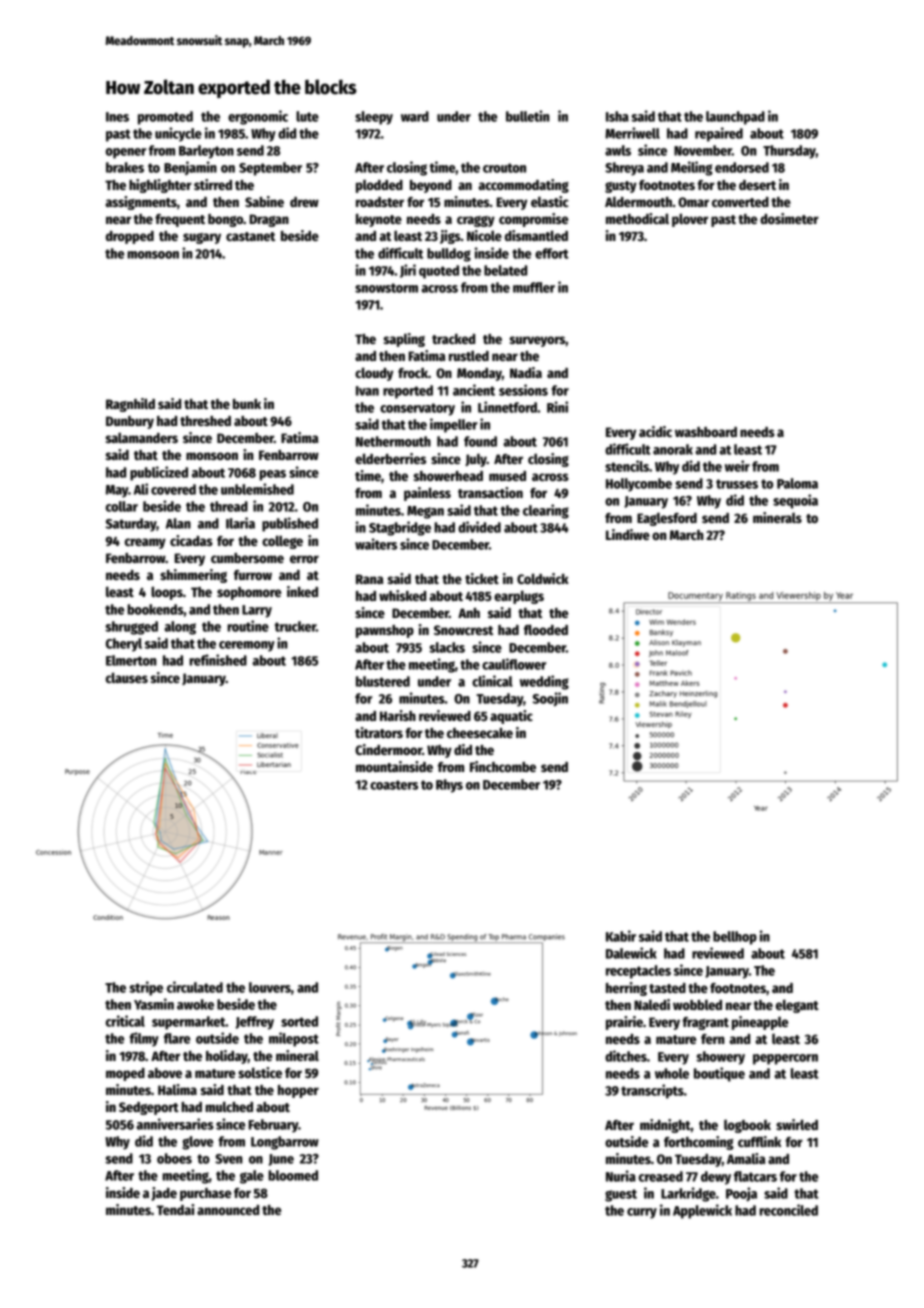 Image resolution: width=924 pixels, height=1308 pixels. I want to click on launchpad, so click(735, 118).
